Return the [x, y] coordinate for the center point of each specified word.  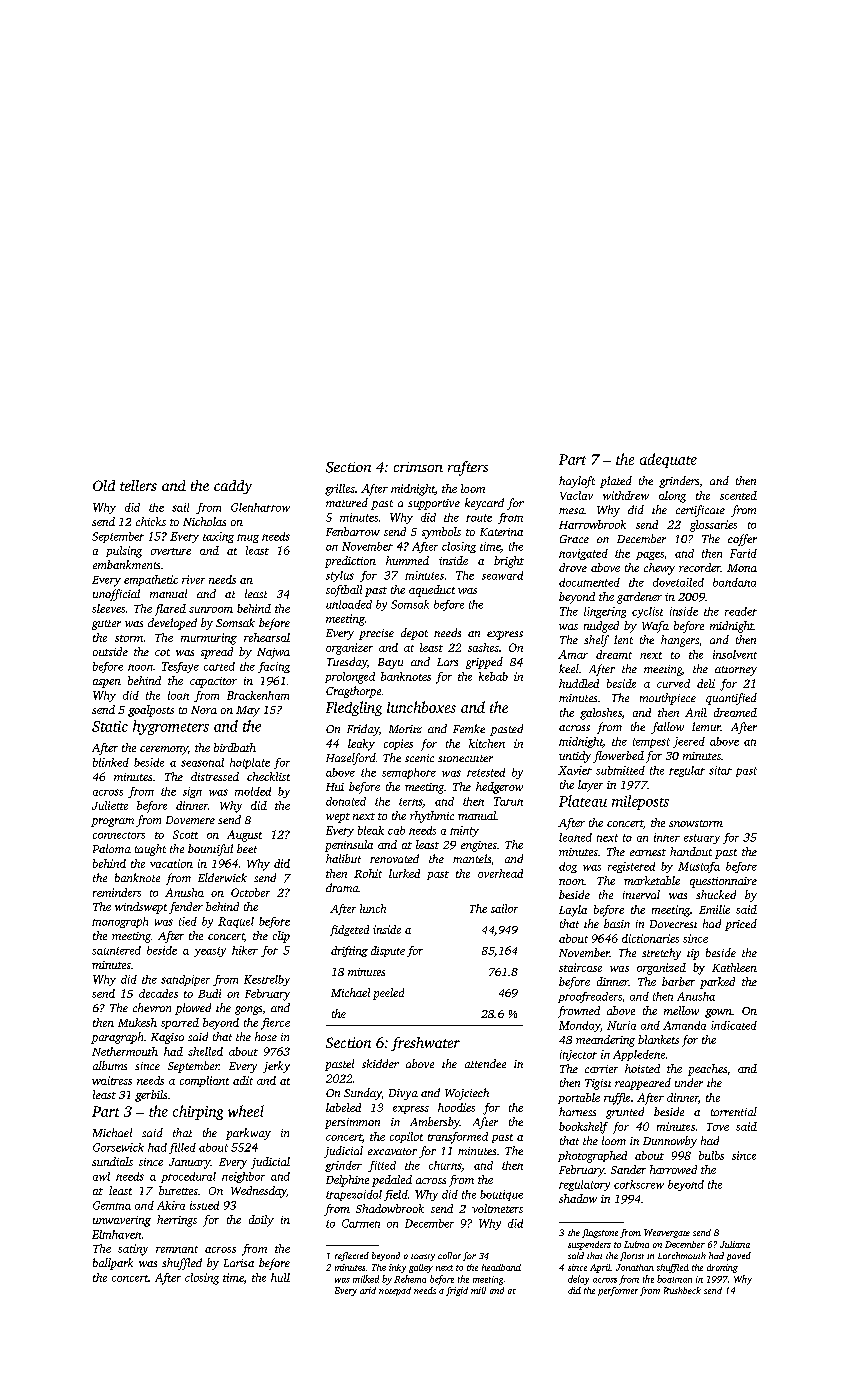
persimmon [352, 1123]
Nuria [621, 1025]
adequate [668, 460]
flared [170, 610]
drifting [349, 951]
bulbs [711, 1155]
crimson [418, 467]
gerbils [151, 1096]
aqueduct [432, 591]
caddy [233, 487]
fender [186, 908]
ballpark [113, 1264]
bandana [734, 582]
